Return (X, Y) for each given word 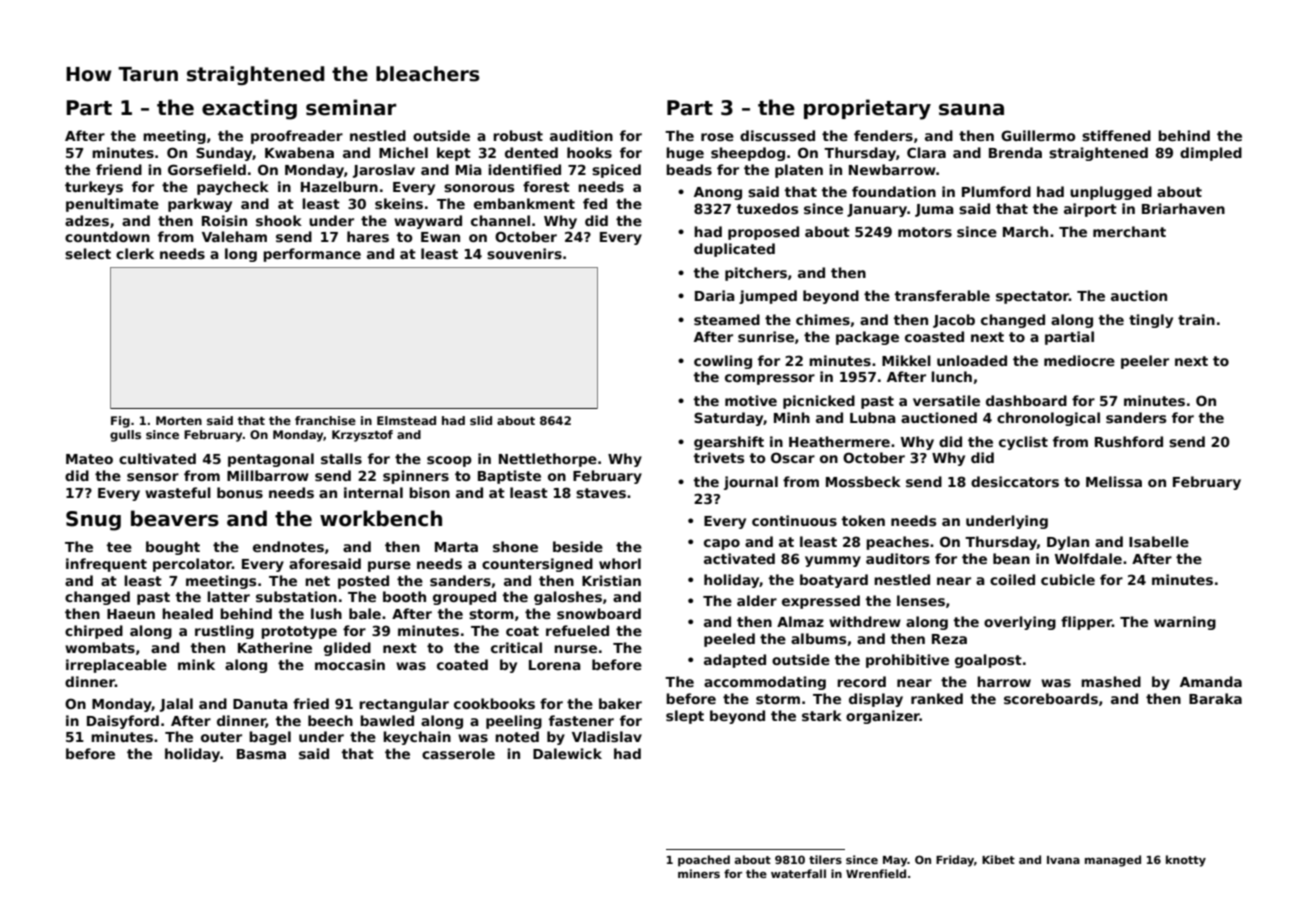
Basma (261, 754)
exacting (249, 109)
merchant (1129, 231)
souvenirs (524, 253)
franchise (325, 420)
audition (581, 135)
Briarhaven (1183, 208)
